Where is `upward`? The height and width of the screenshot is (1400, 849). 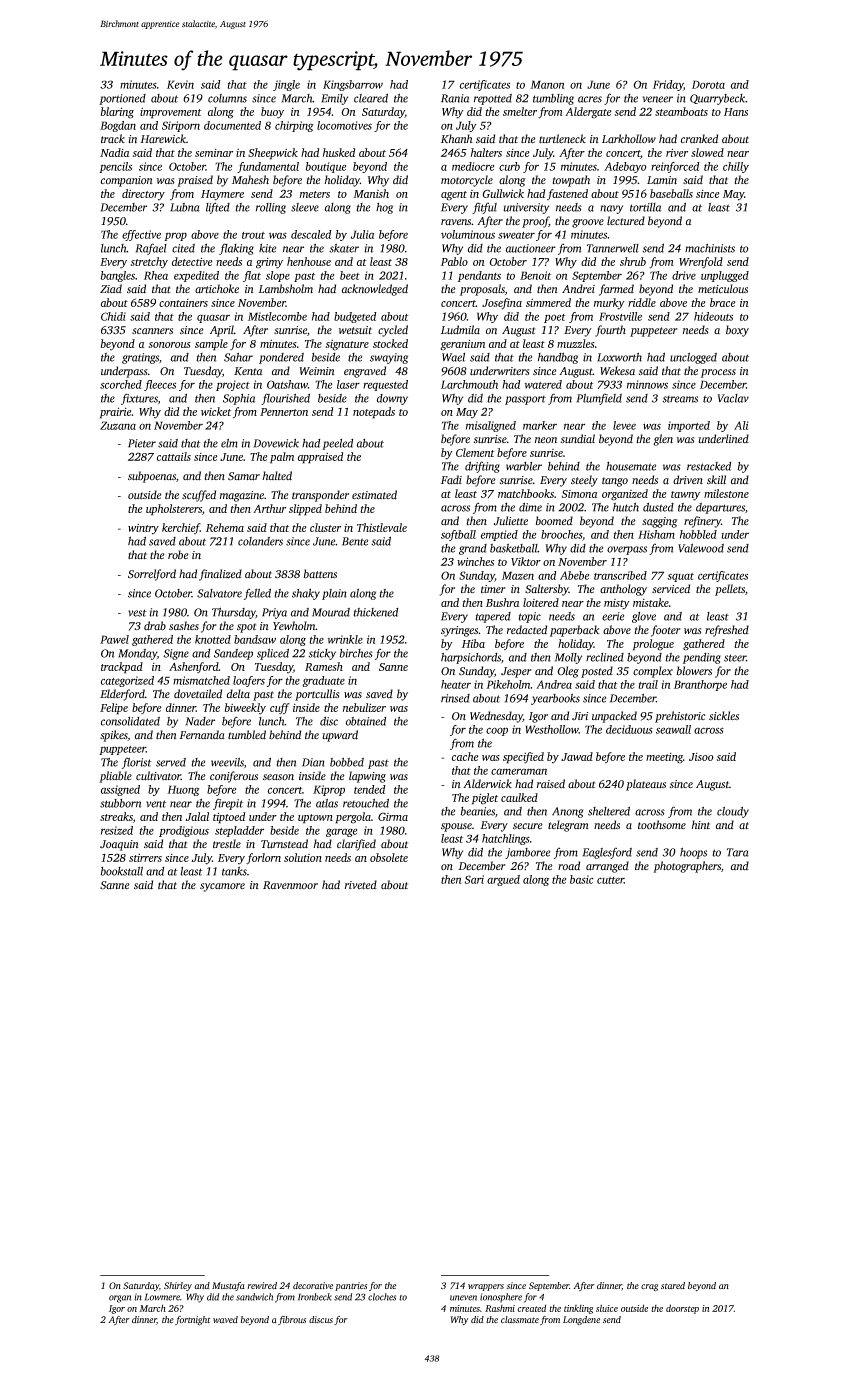
upward is located at coordinates (340, 736).
